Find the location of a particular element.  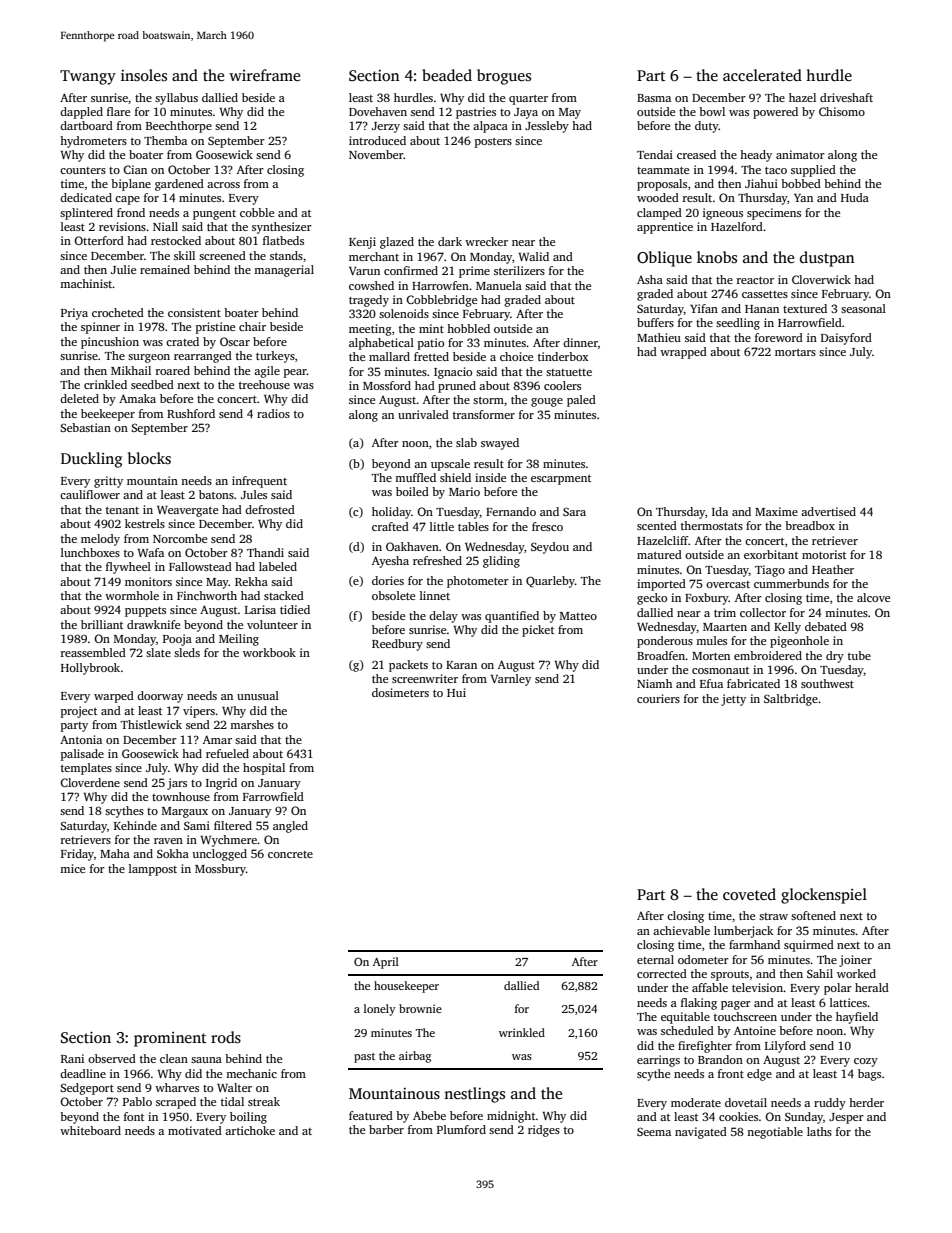

Twangy is located at coordinates (88, 77).
